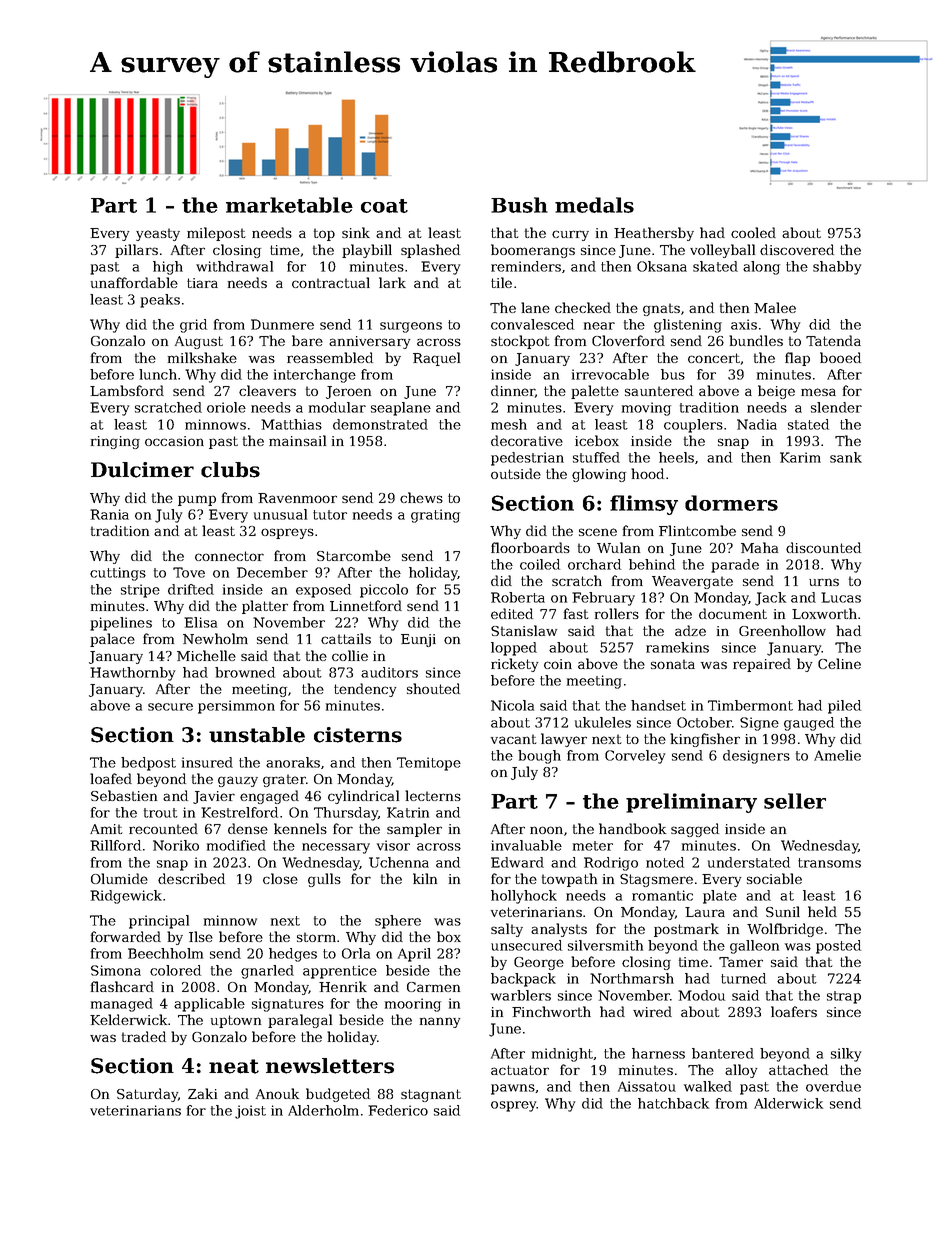 The image size is (952, 1233). What do you see at coordinates (245, 672) in the screenshot?
I see `browned` at bounding box center [245, 672].
